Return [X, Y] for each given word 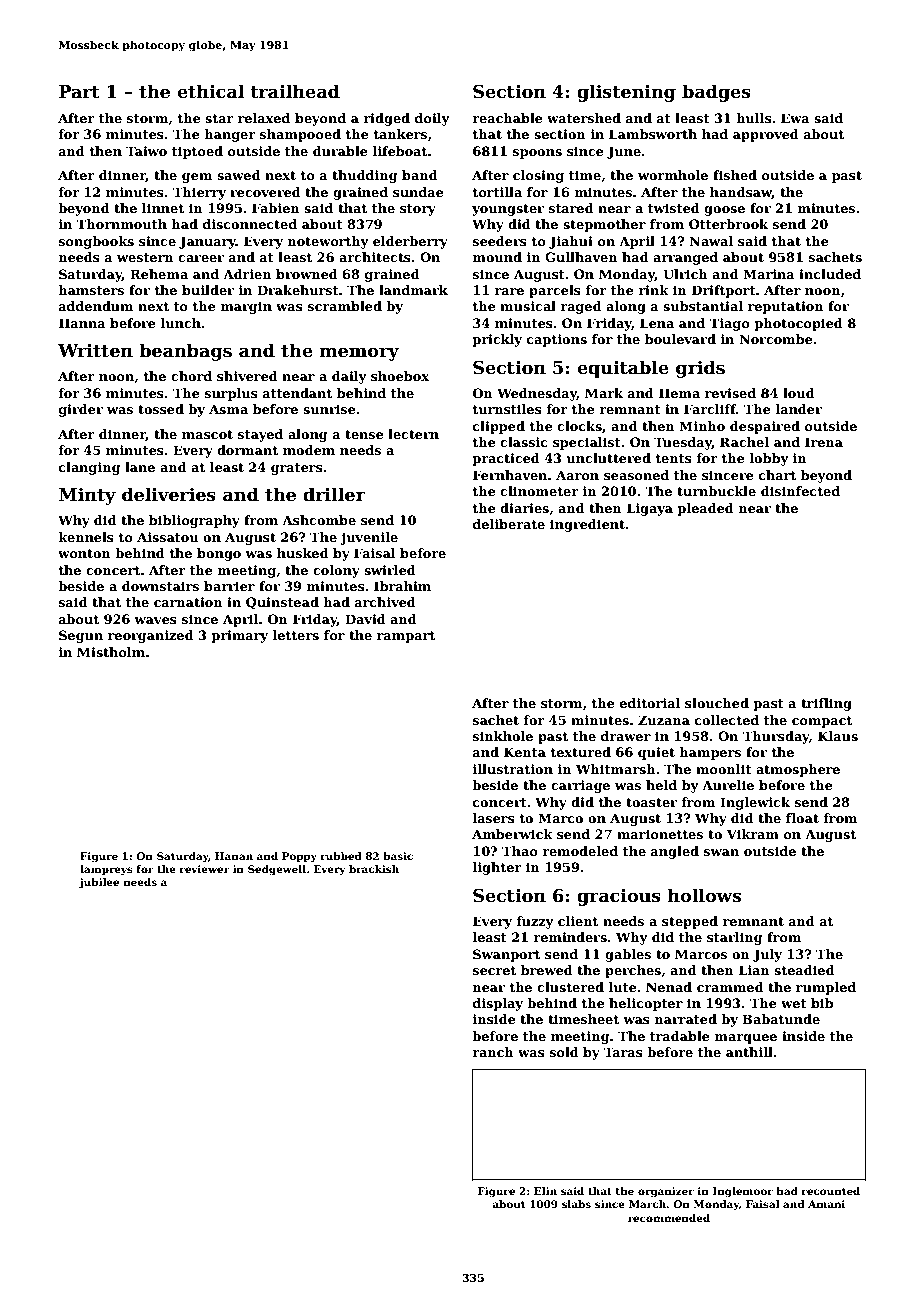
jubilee [99, 883]
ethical [210, 91]
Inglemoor [743, 1192]
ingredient [587, 525]
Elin [545, 1191]
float [802, 818]
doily [432, 119]
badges [716, 93]
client [578, 921]
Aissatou [167, 537]
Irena [824, 442]
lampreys [106, 870]
